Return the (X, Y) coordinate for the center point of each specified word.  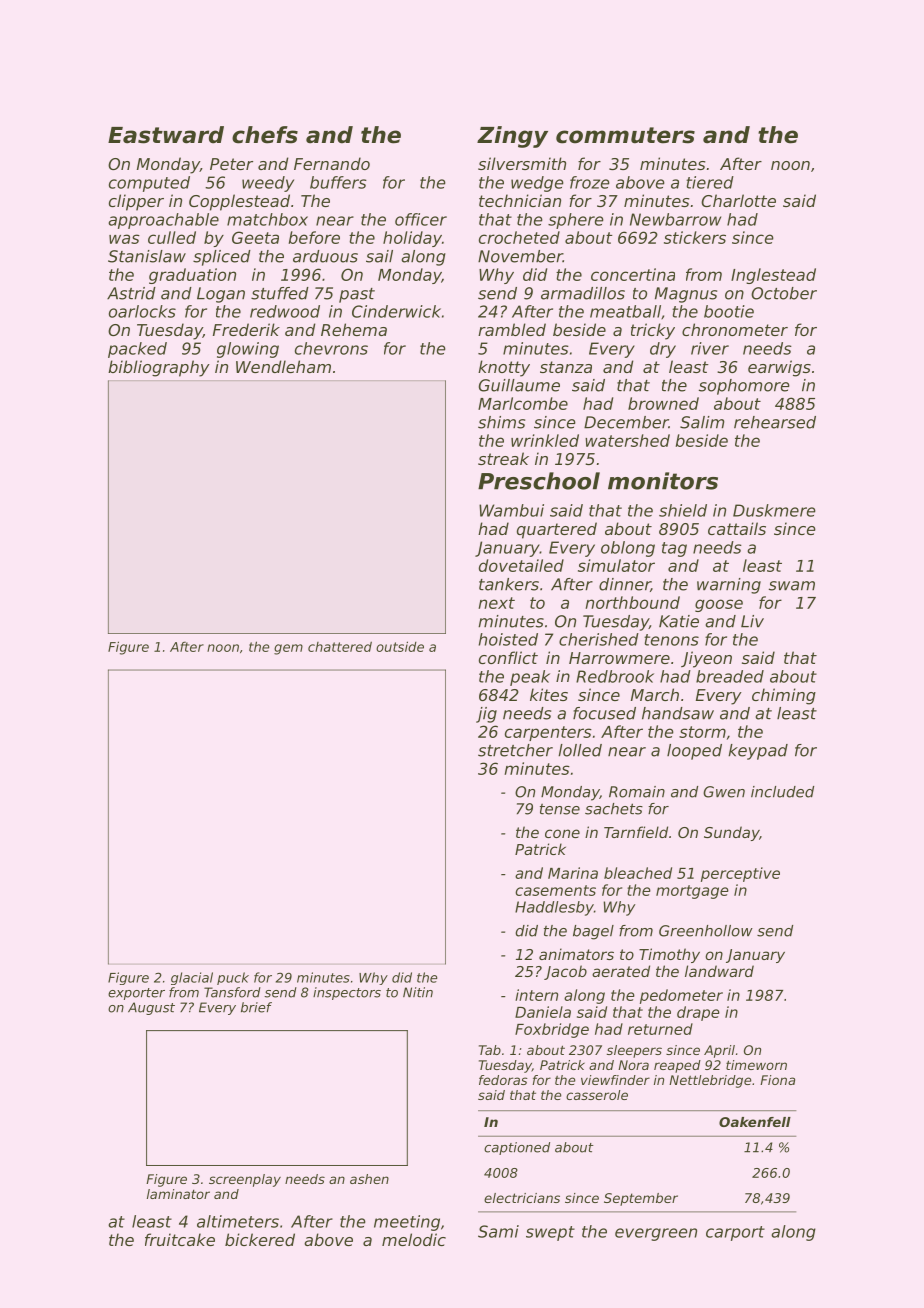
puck (233, 978)
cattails (737, 528)
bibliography (159, 368)
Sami (498, 1231)
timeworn (756, 1065)
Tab (490, 1050)
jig (486, 715)
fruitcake (180, 1239)
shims (501, 422)
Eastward (166, 135)
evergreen (656, 1234)
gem (288, 649)
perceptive (740, 874)
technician (520, 200)
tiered (710, 182)
